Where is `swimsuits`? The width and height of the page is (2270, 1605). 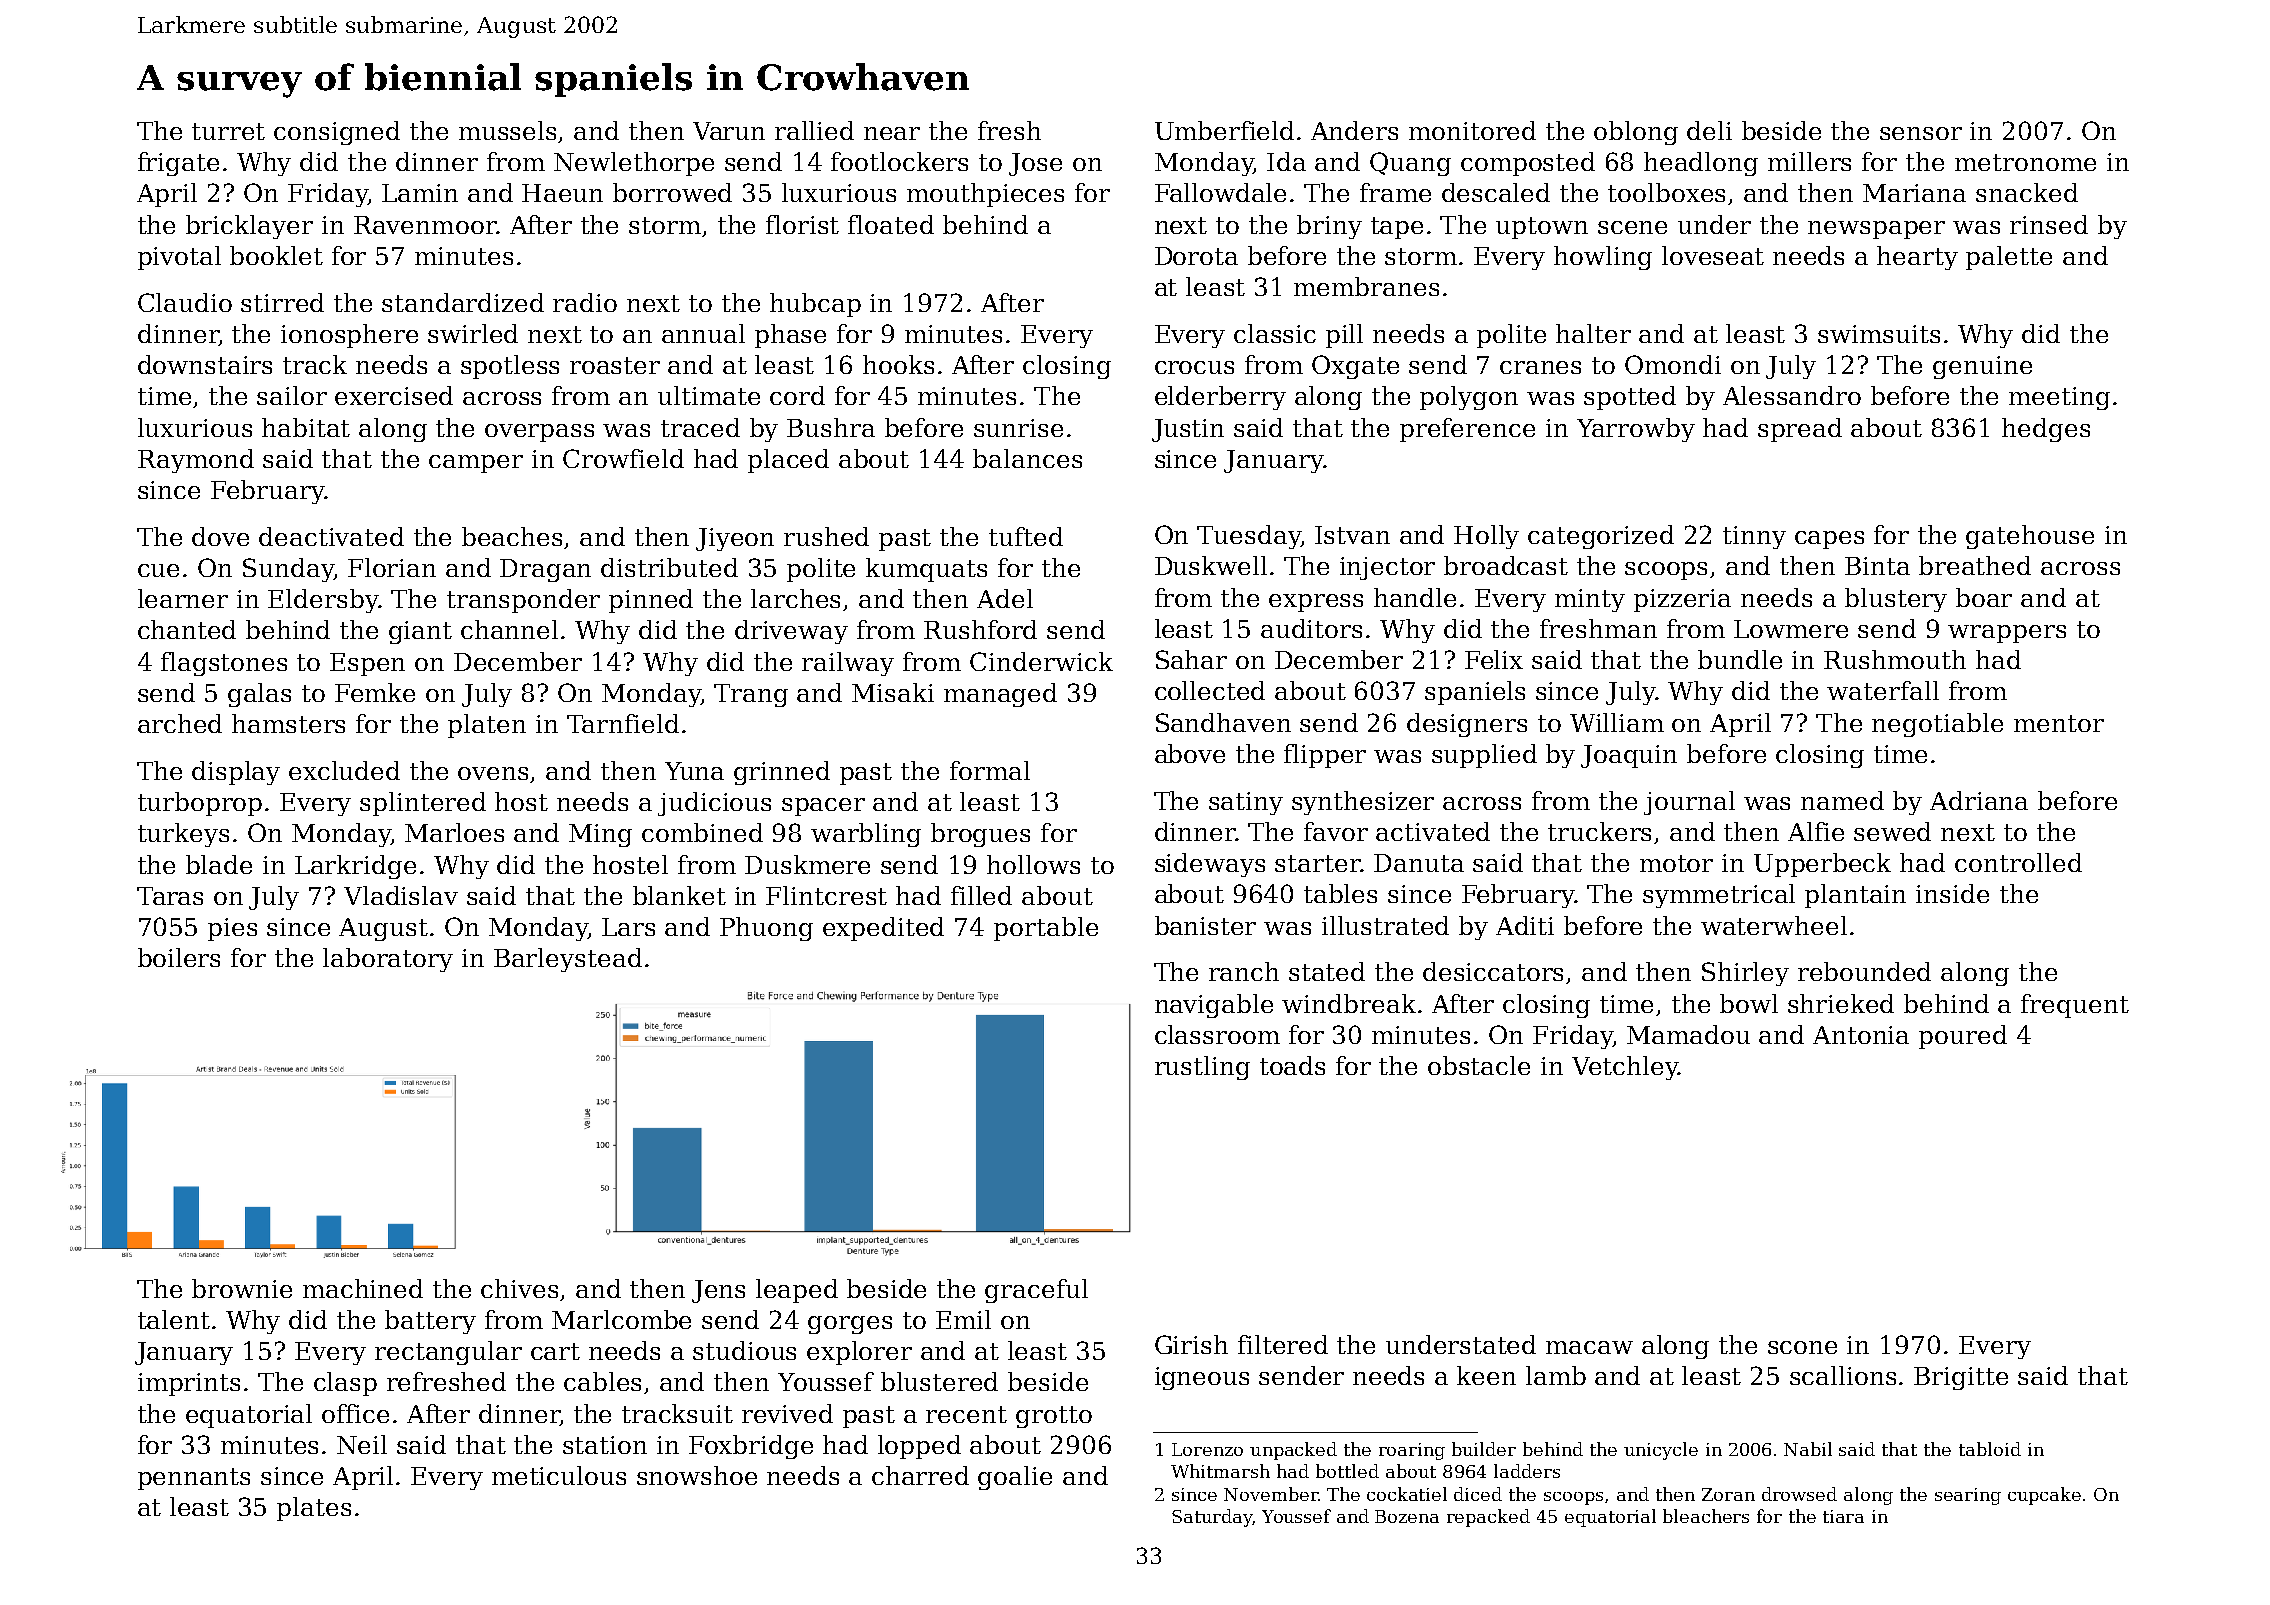 swimsuits is located at coordinates (1879, 334).
